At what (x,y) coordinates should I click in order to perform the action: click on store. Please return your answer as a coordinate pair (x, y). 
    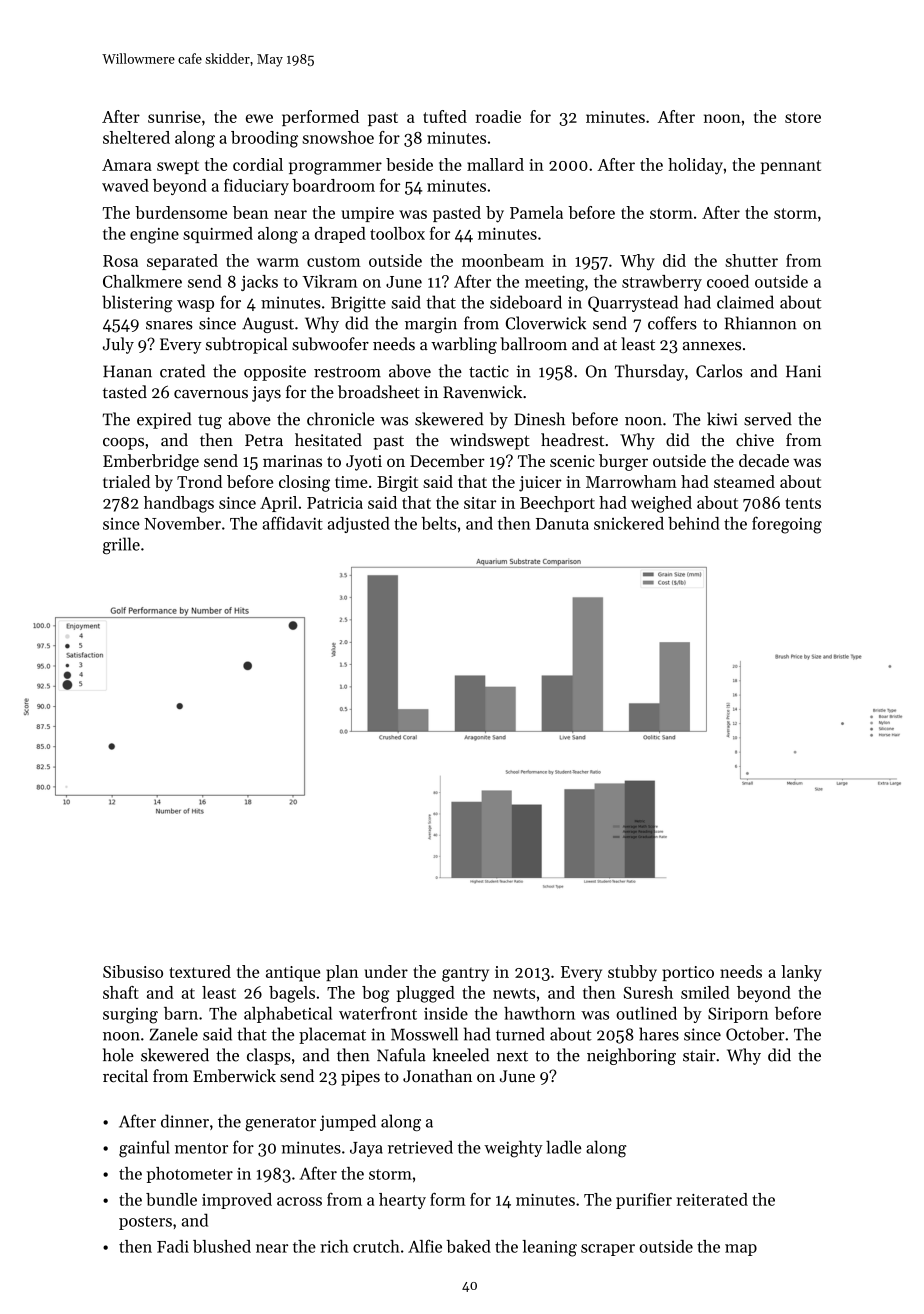
    Looking at the image, I should click on (803, 117).
